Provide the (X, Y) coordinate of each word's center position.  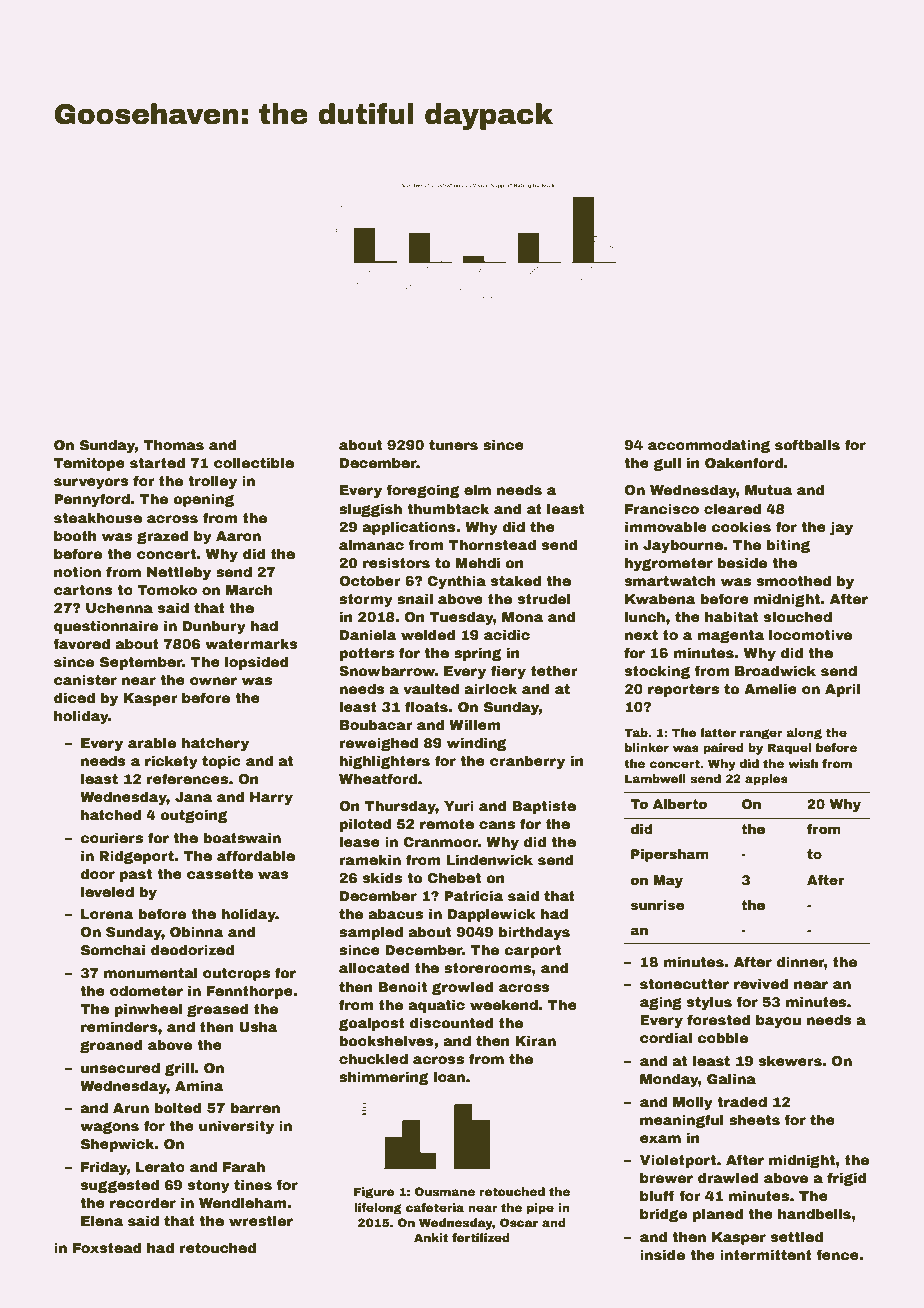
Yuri (459, 805)
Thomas (173, 444)
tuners (453, 445)
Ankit (431, 1237)
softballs (807, 444)
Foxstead (107, 1247)
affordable (256, 855)
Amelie (770, 688)
